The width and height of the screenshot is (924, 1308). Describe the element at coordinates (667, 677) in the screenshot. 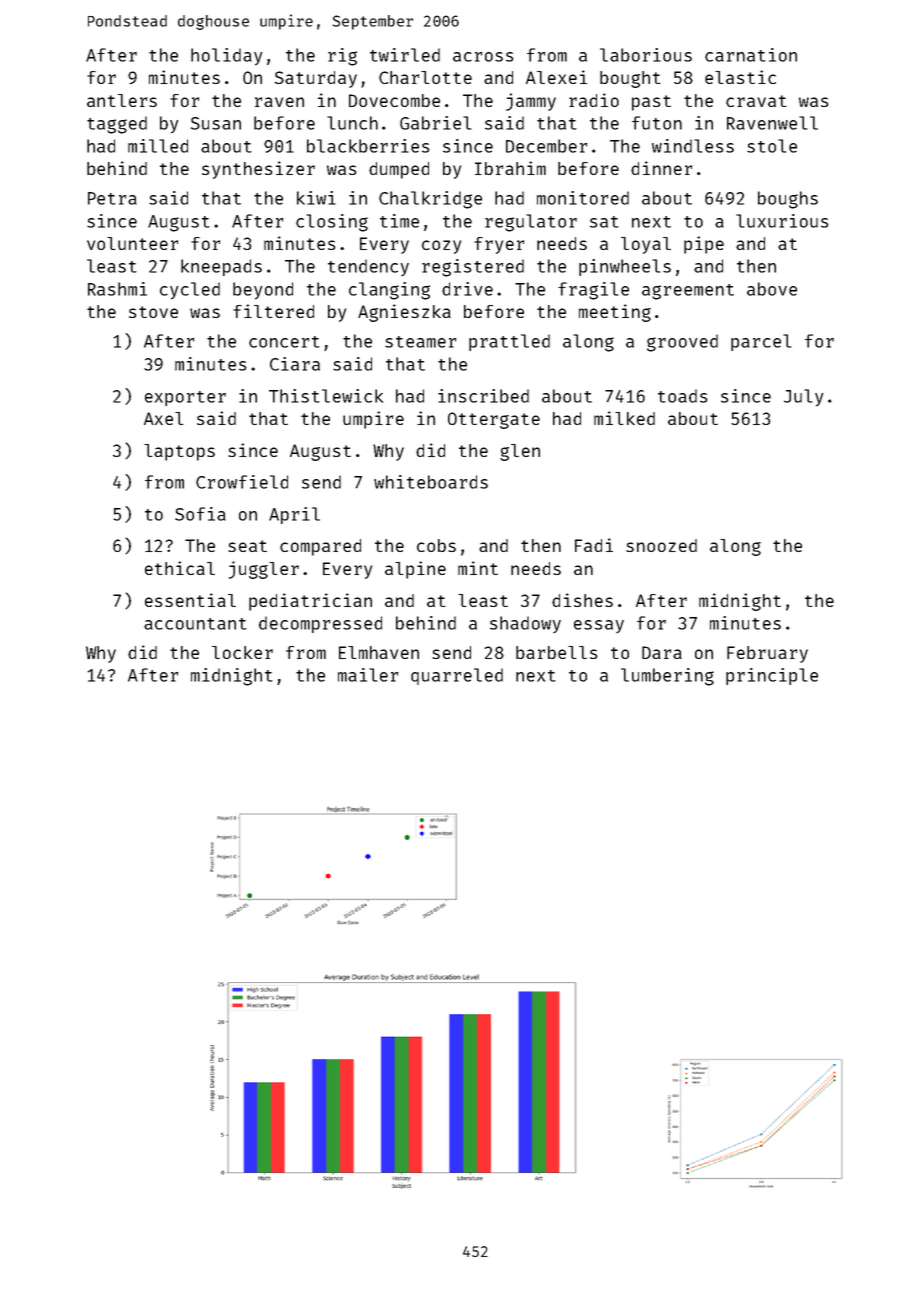

I see `lumbering` at that location.
